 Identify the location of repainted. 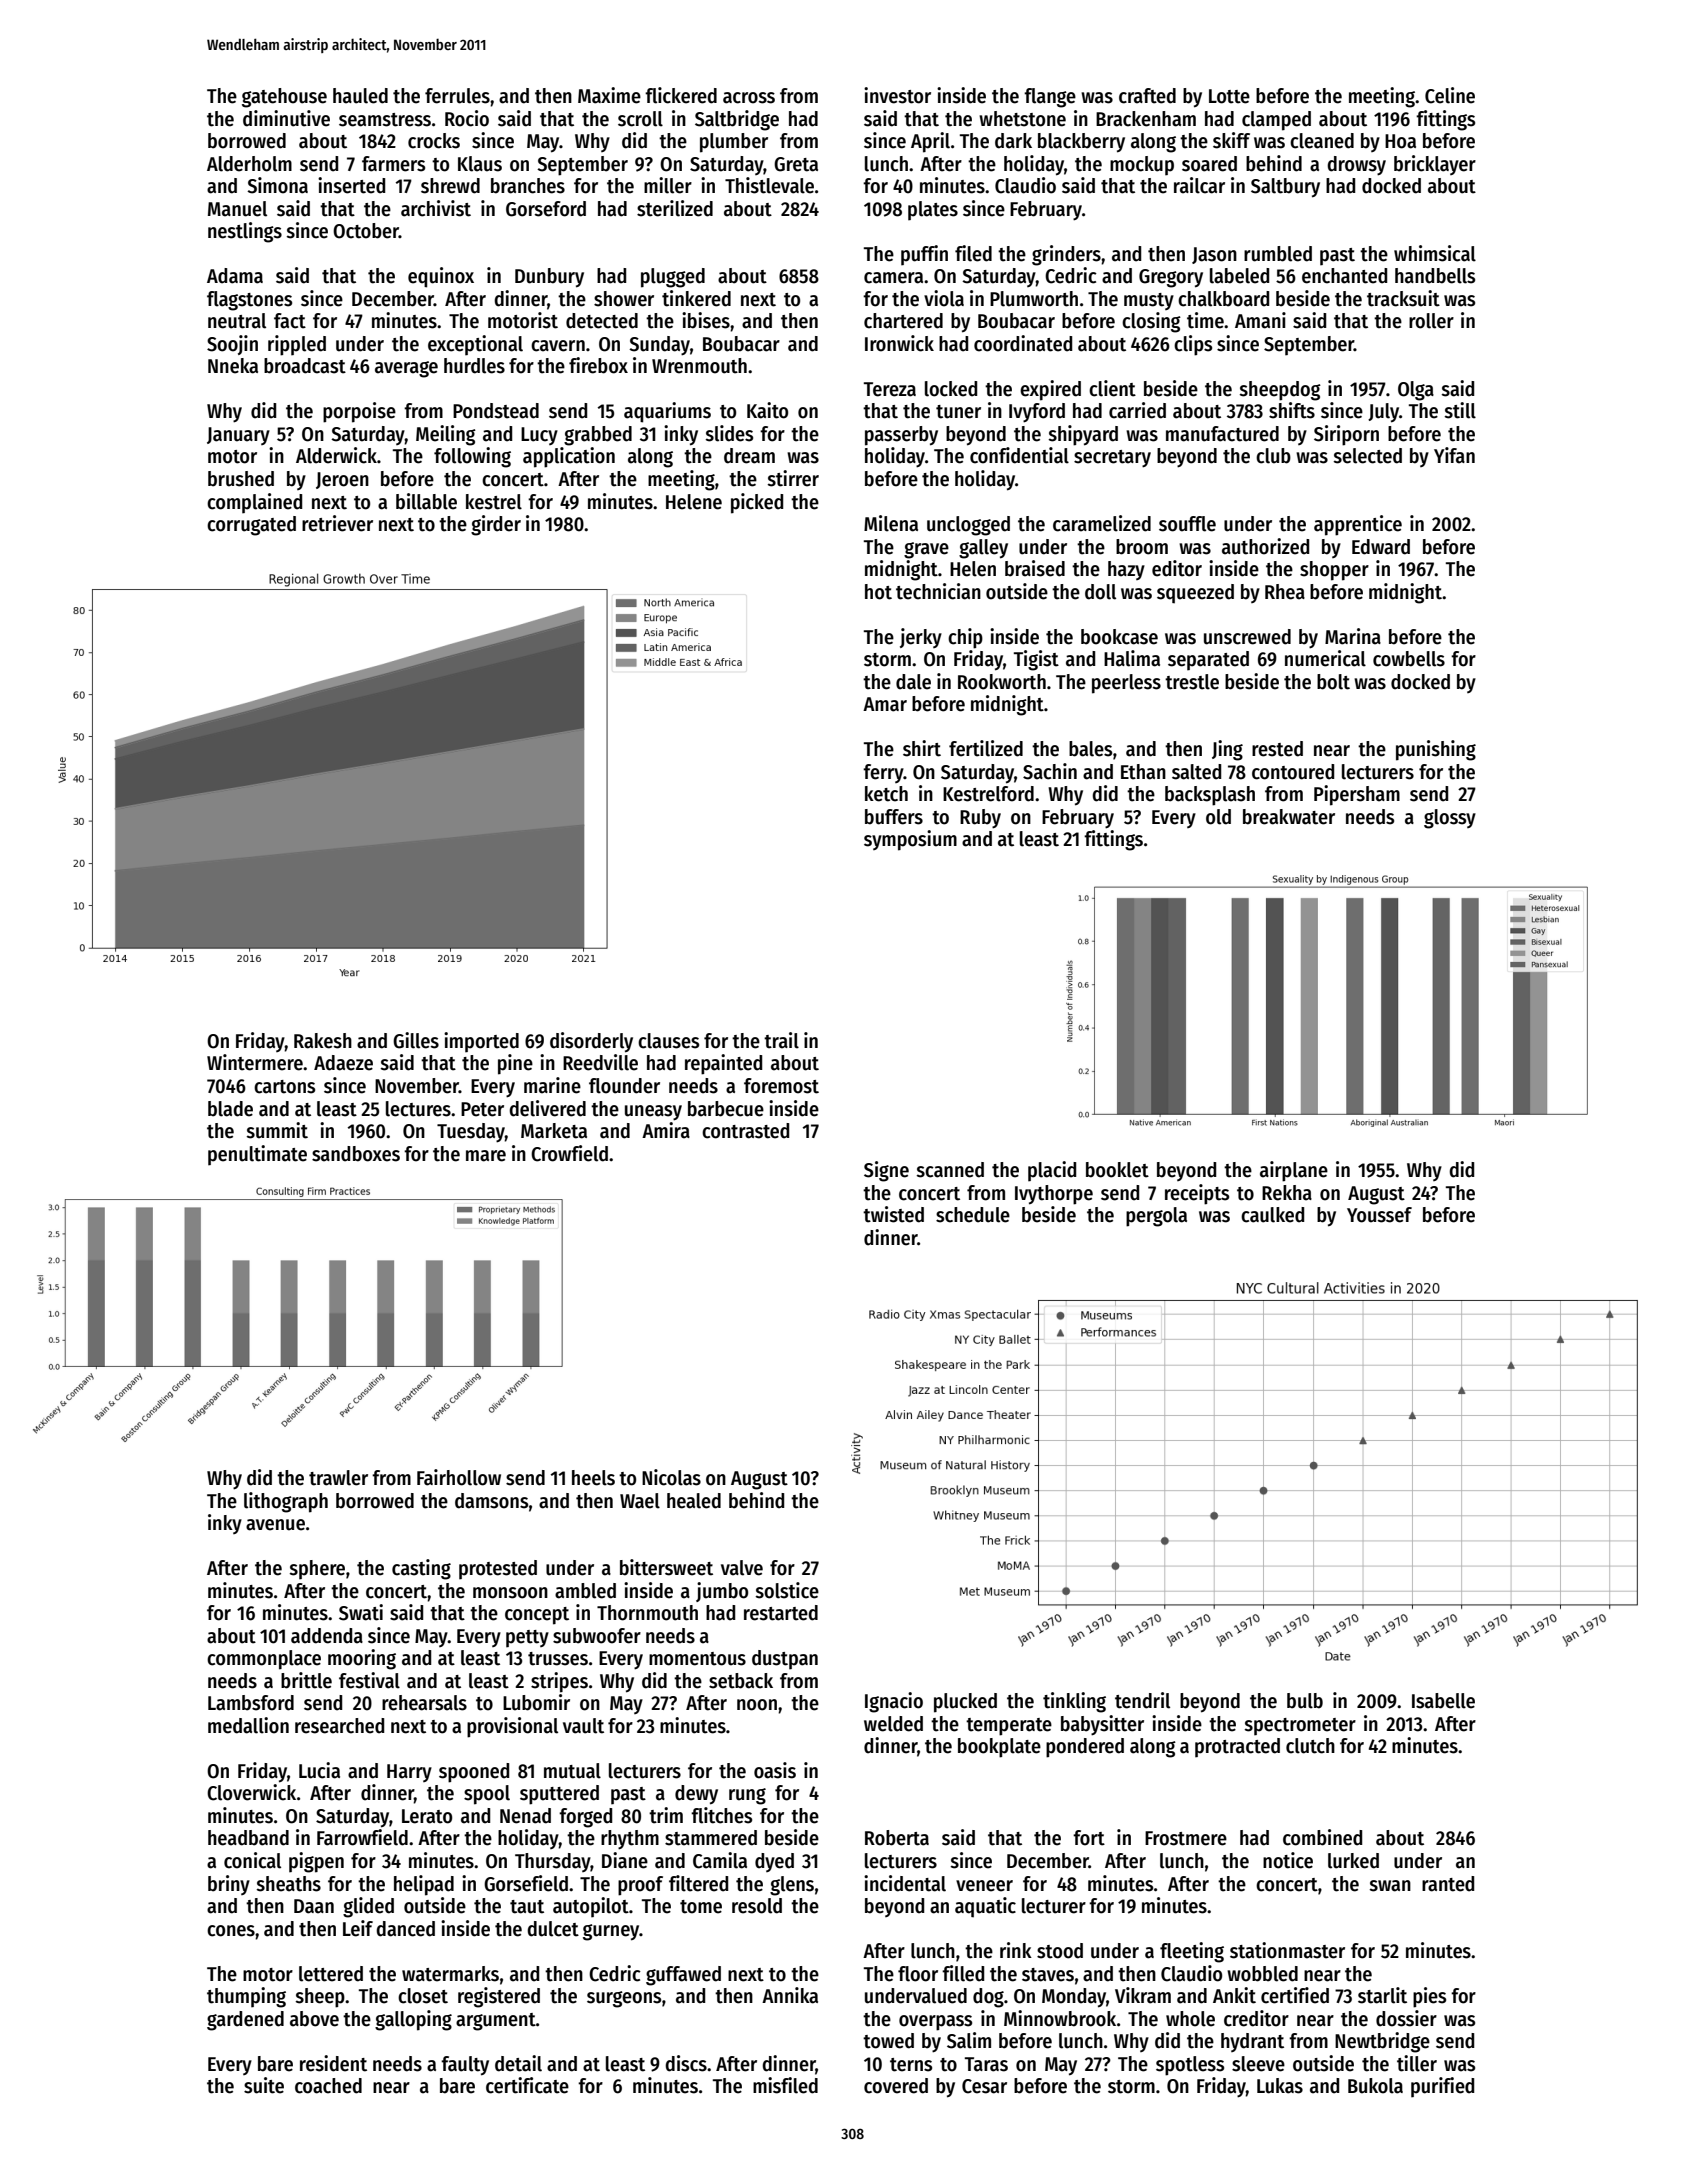
(723, 1064).
